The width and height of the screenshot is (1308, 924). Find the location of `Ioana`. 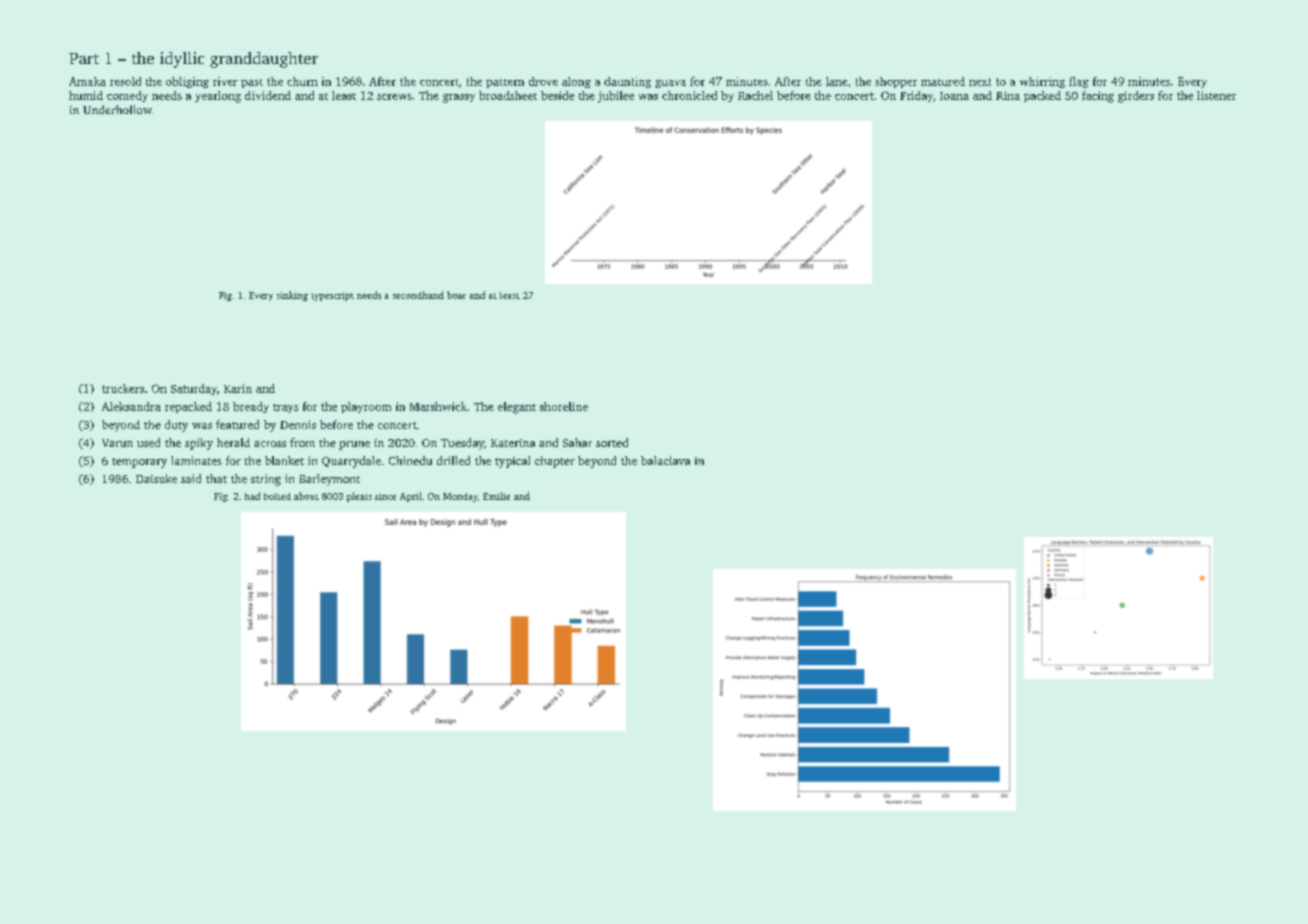

Ioana is located at coordinates (954, 96).
